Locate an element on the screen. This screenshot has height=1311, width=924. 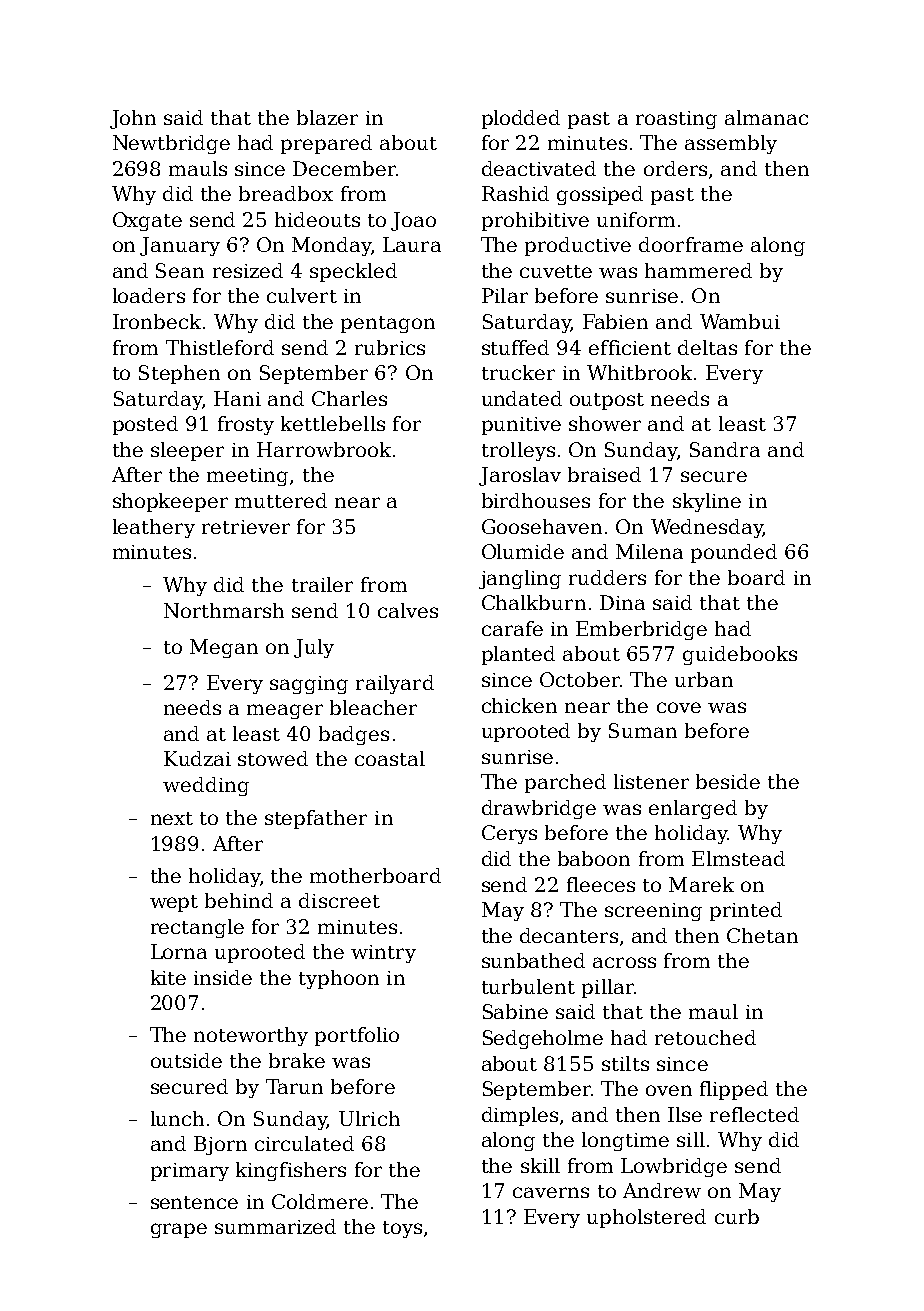
lunch is located at coordinates (177, 1118).
